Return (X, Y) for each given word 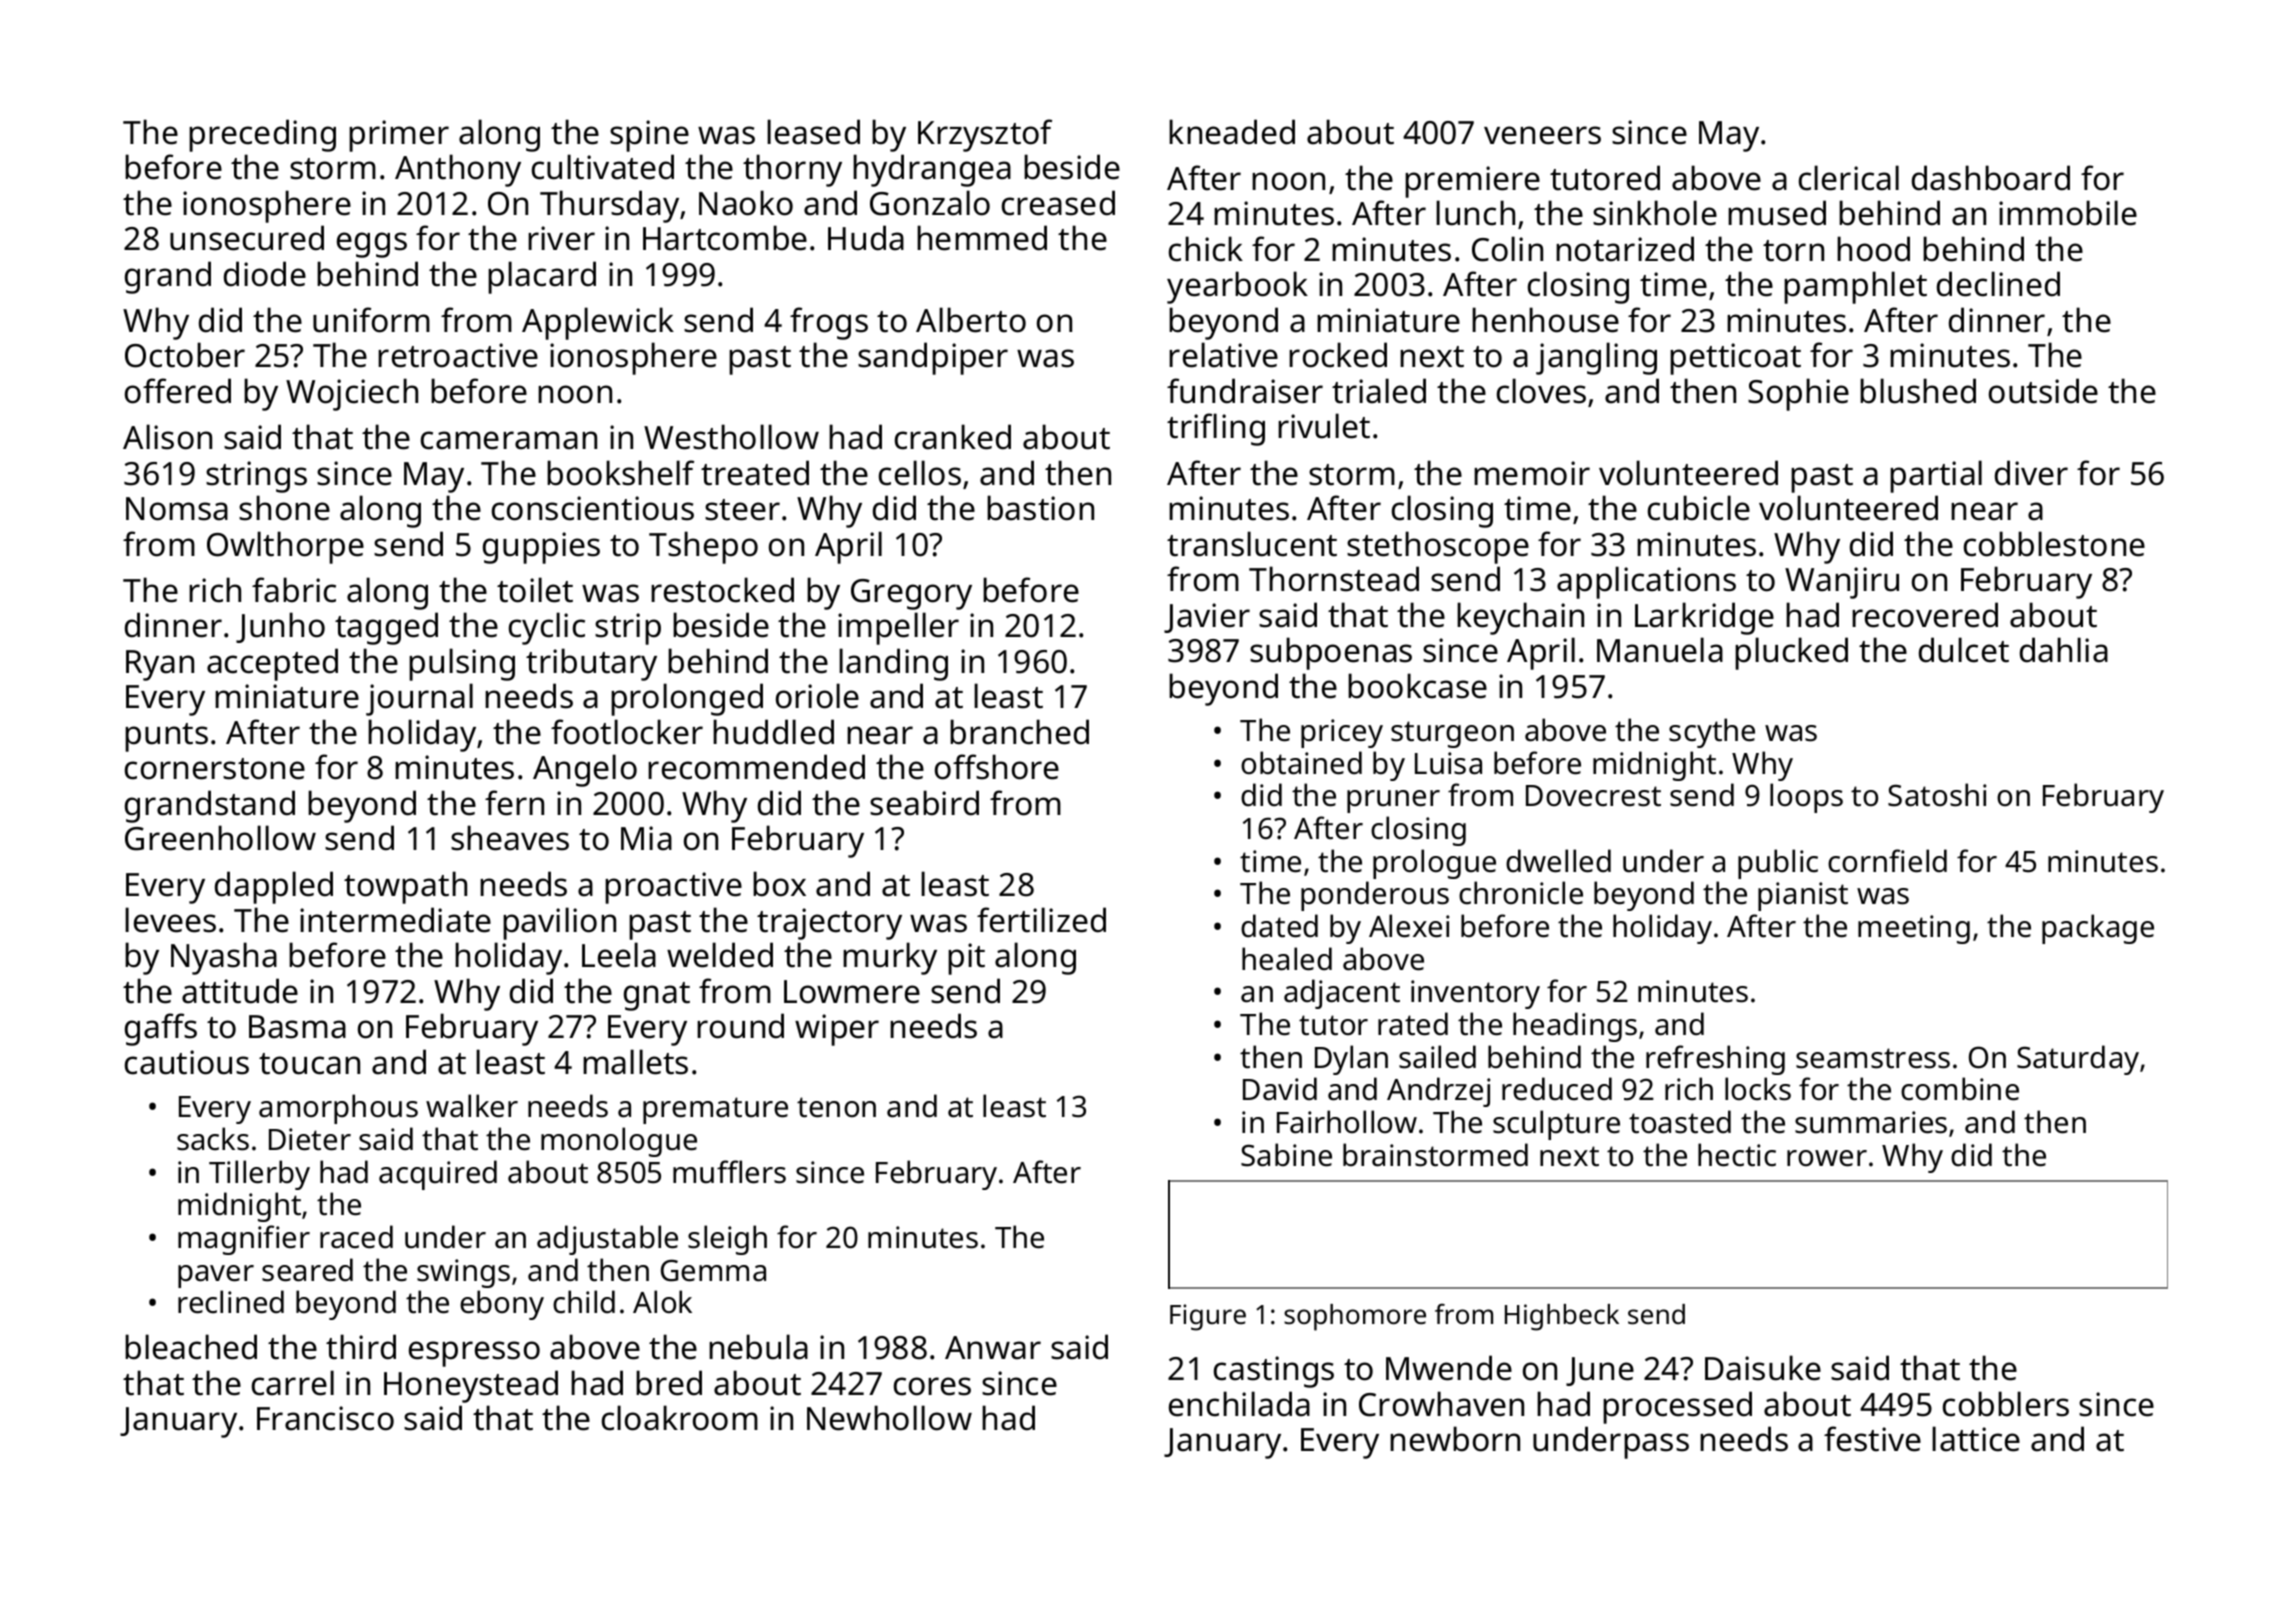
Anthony (458, 170)
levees (170, 920)
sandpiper (933, 358)
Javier (1207, 618)
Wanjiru (1842, 583)
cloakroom (680, 1418)
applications (1646, 582)
